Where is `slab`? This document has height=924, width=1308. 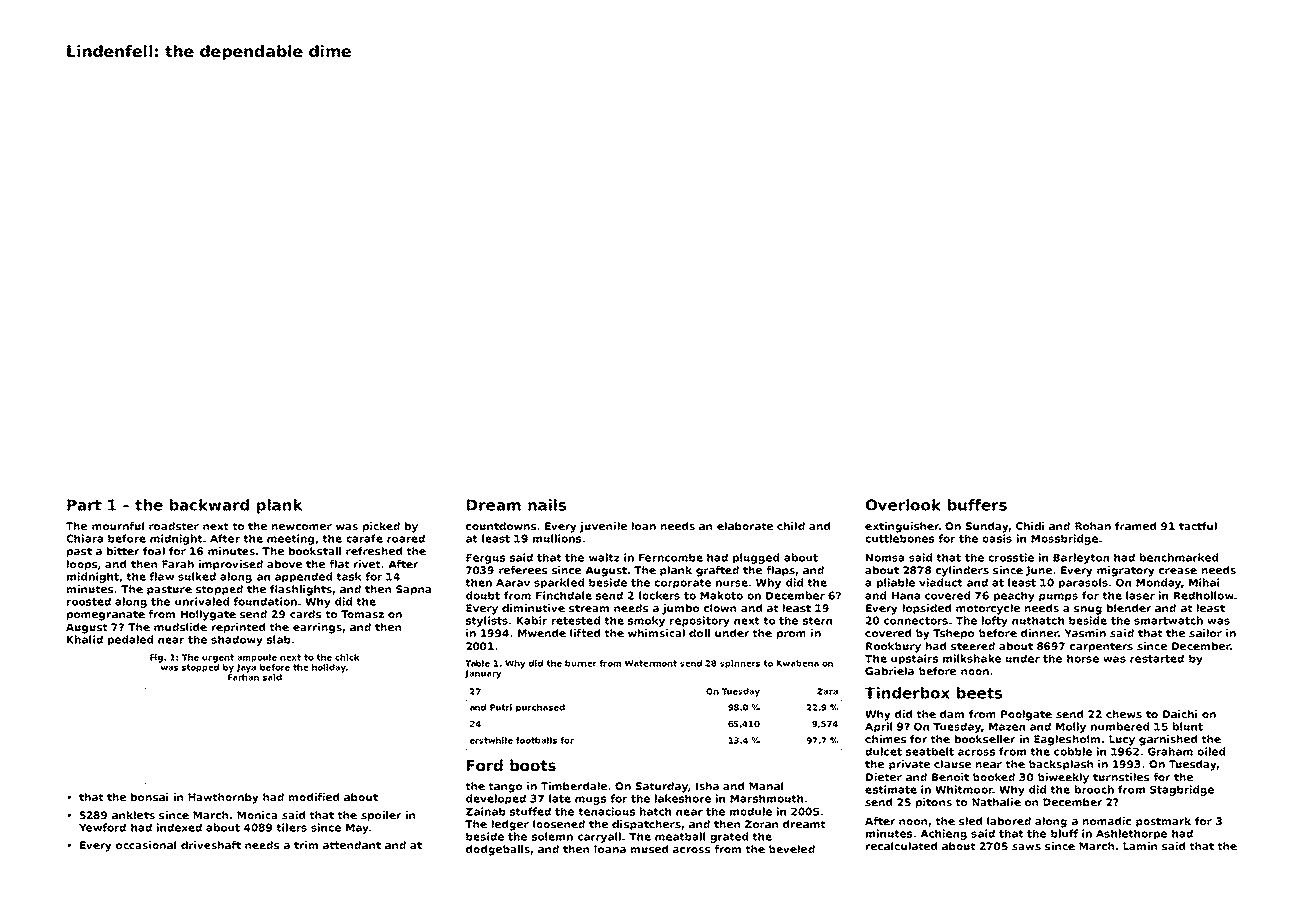 slab is located at coordinates (279, 639).
